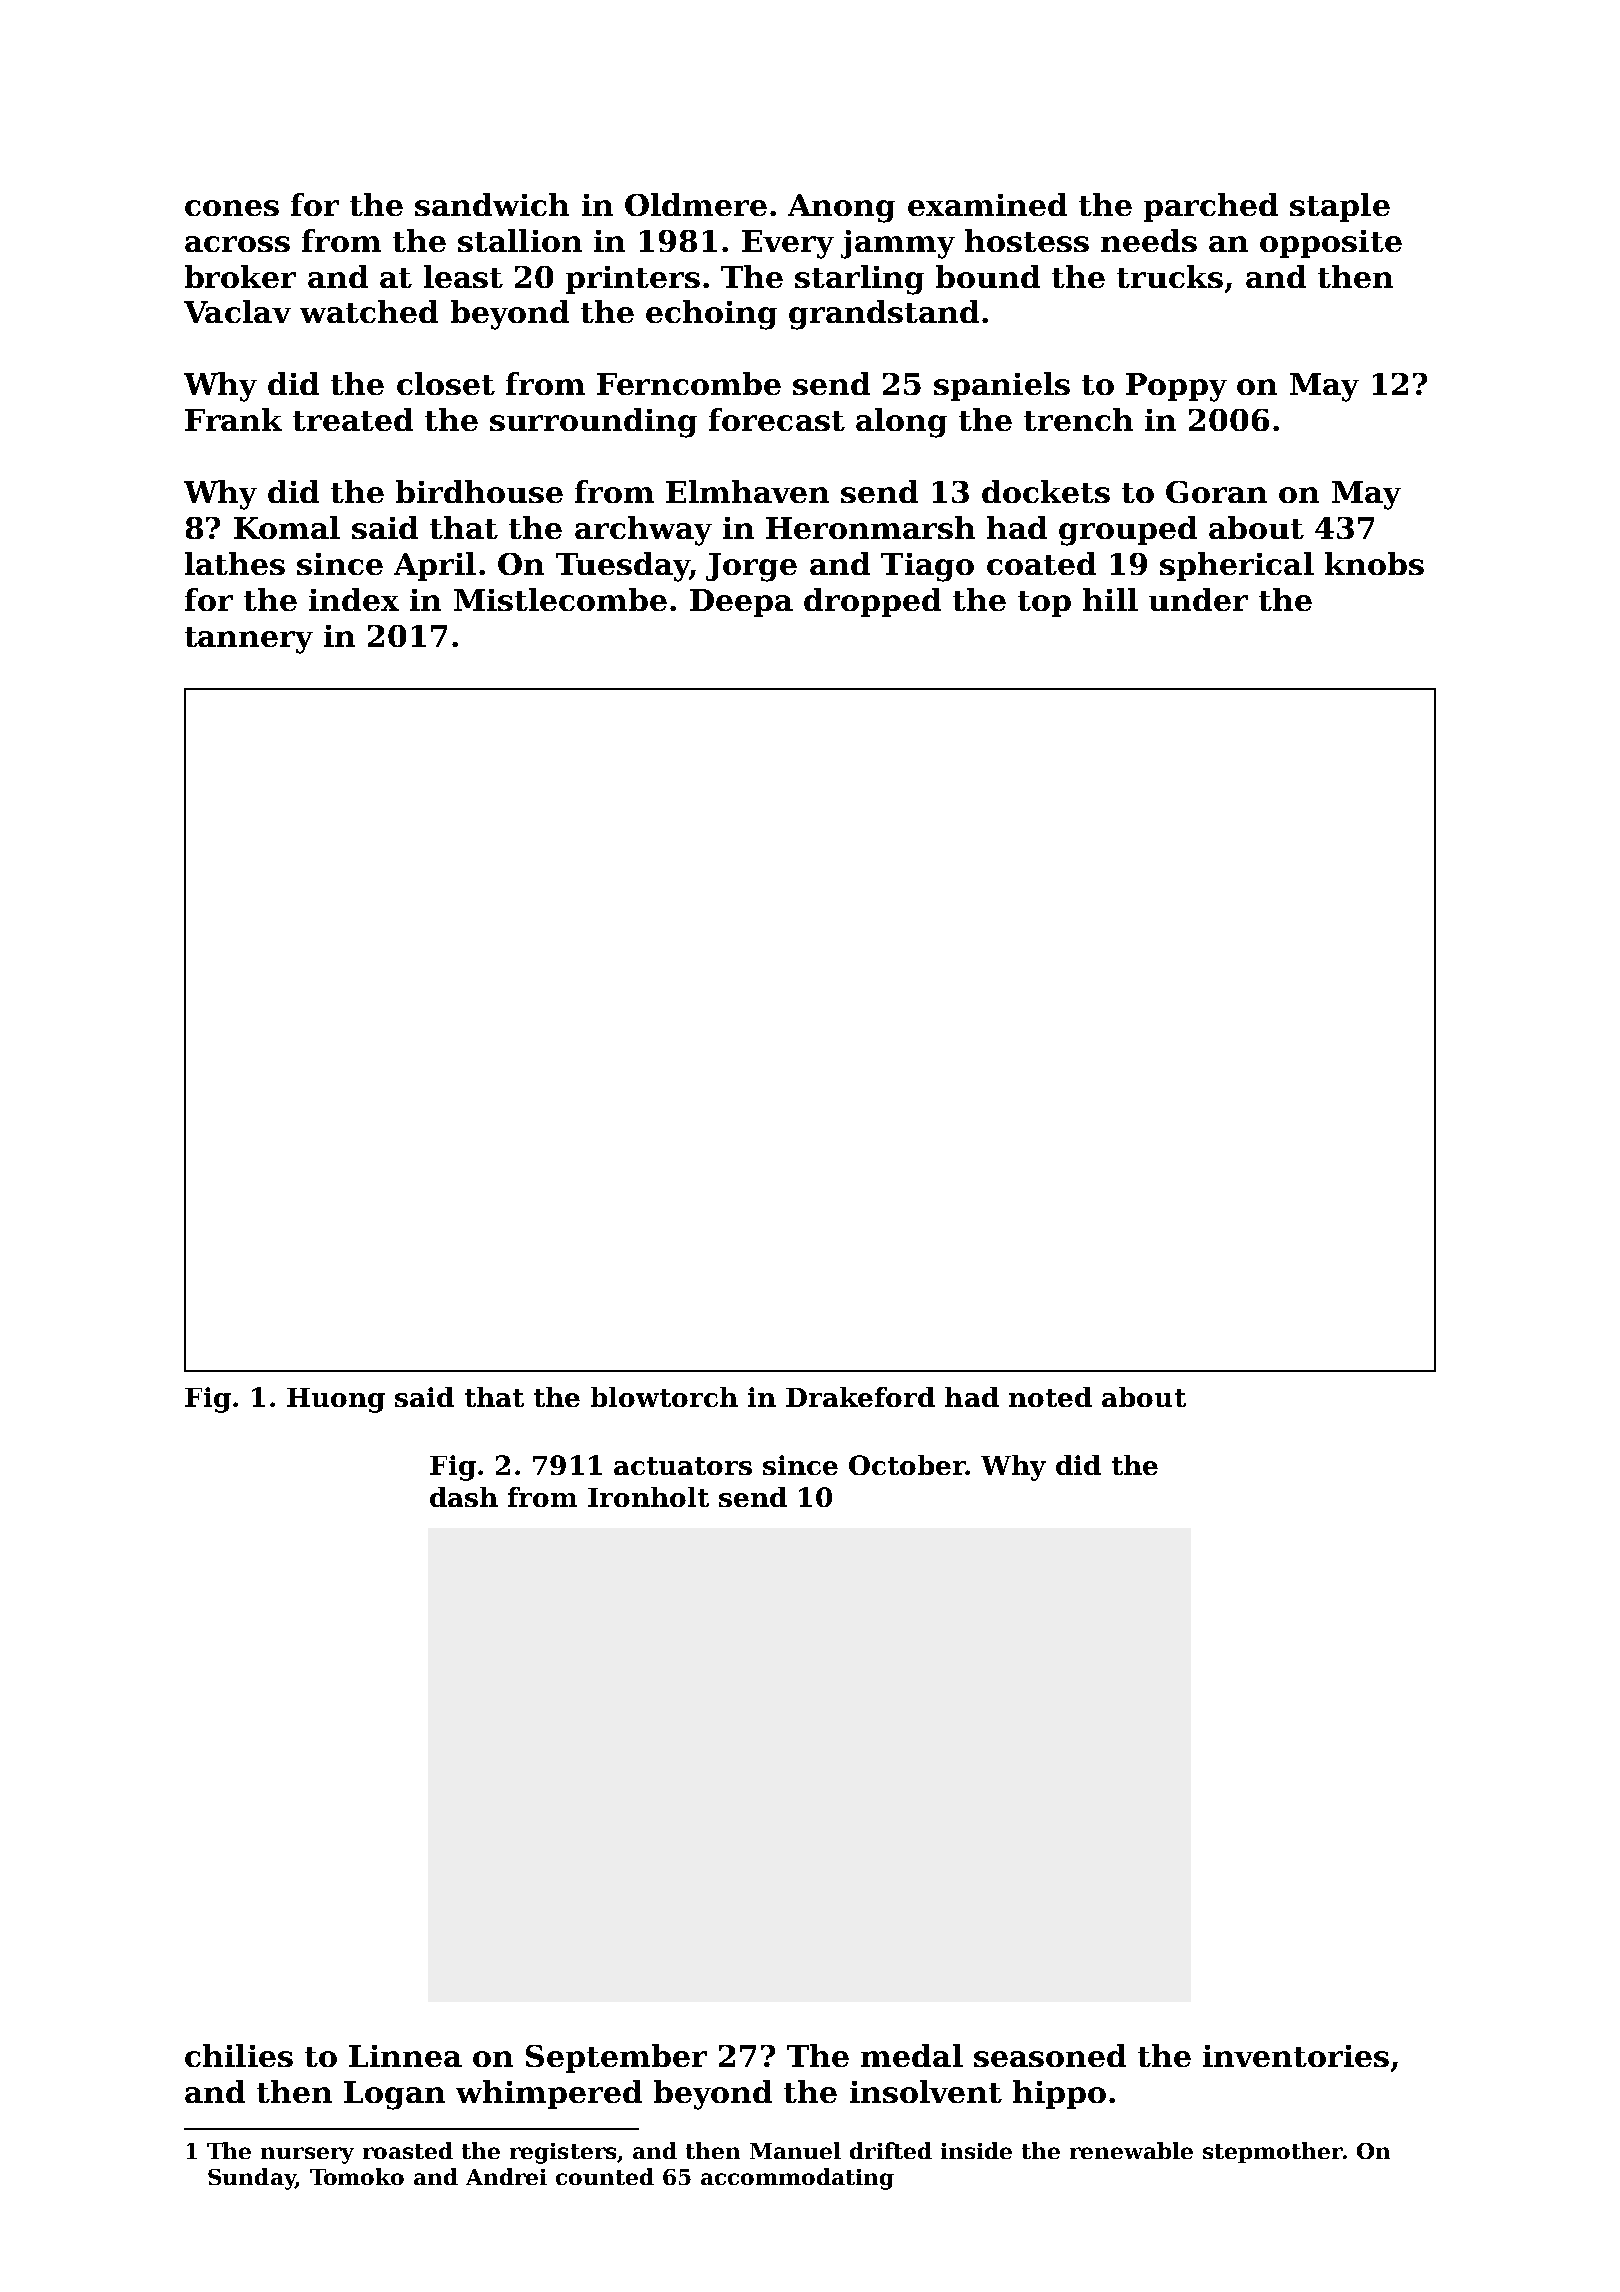 The width and height of the screenshot is (1620, 2292). I want to click on closet, so click(446, 383).
